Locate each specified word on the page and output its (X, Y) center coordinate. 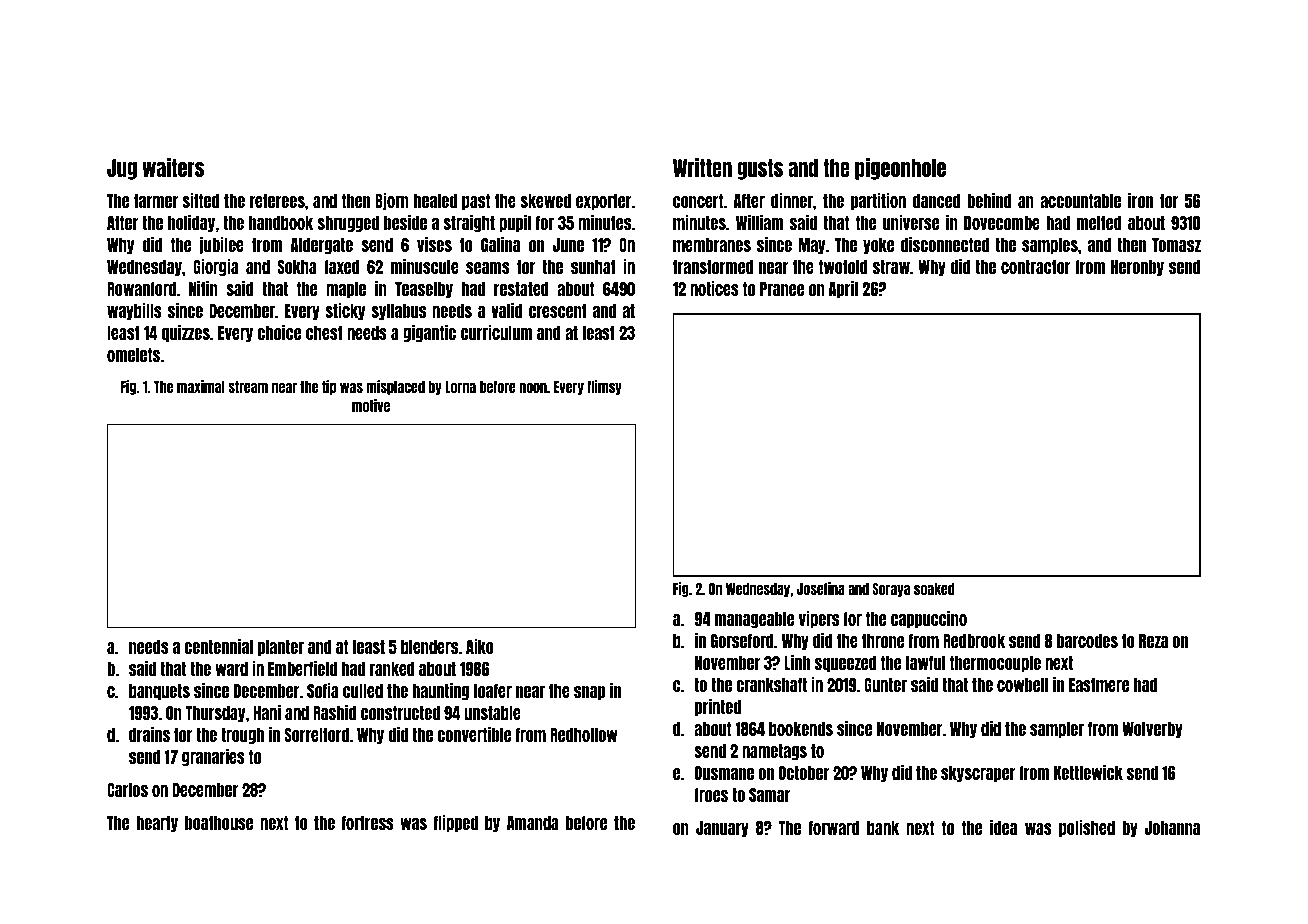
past (476, 202)
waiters (173, 167)
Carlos (127, 790)
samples (1050, 246)
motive (371, 405)
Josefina (821, 588)
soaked (934, 589)
